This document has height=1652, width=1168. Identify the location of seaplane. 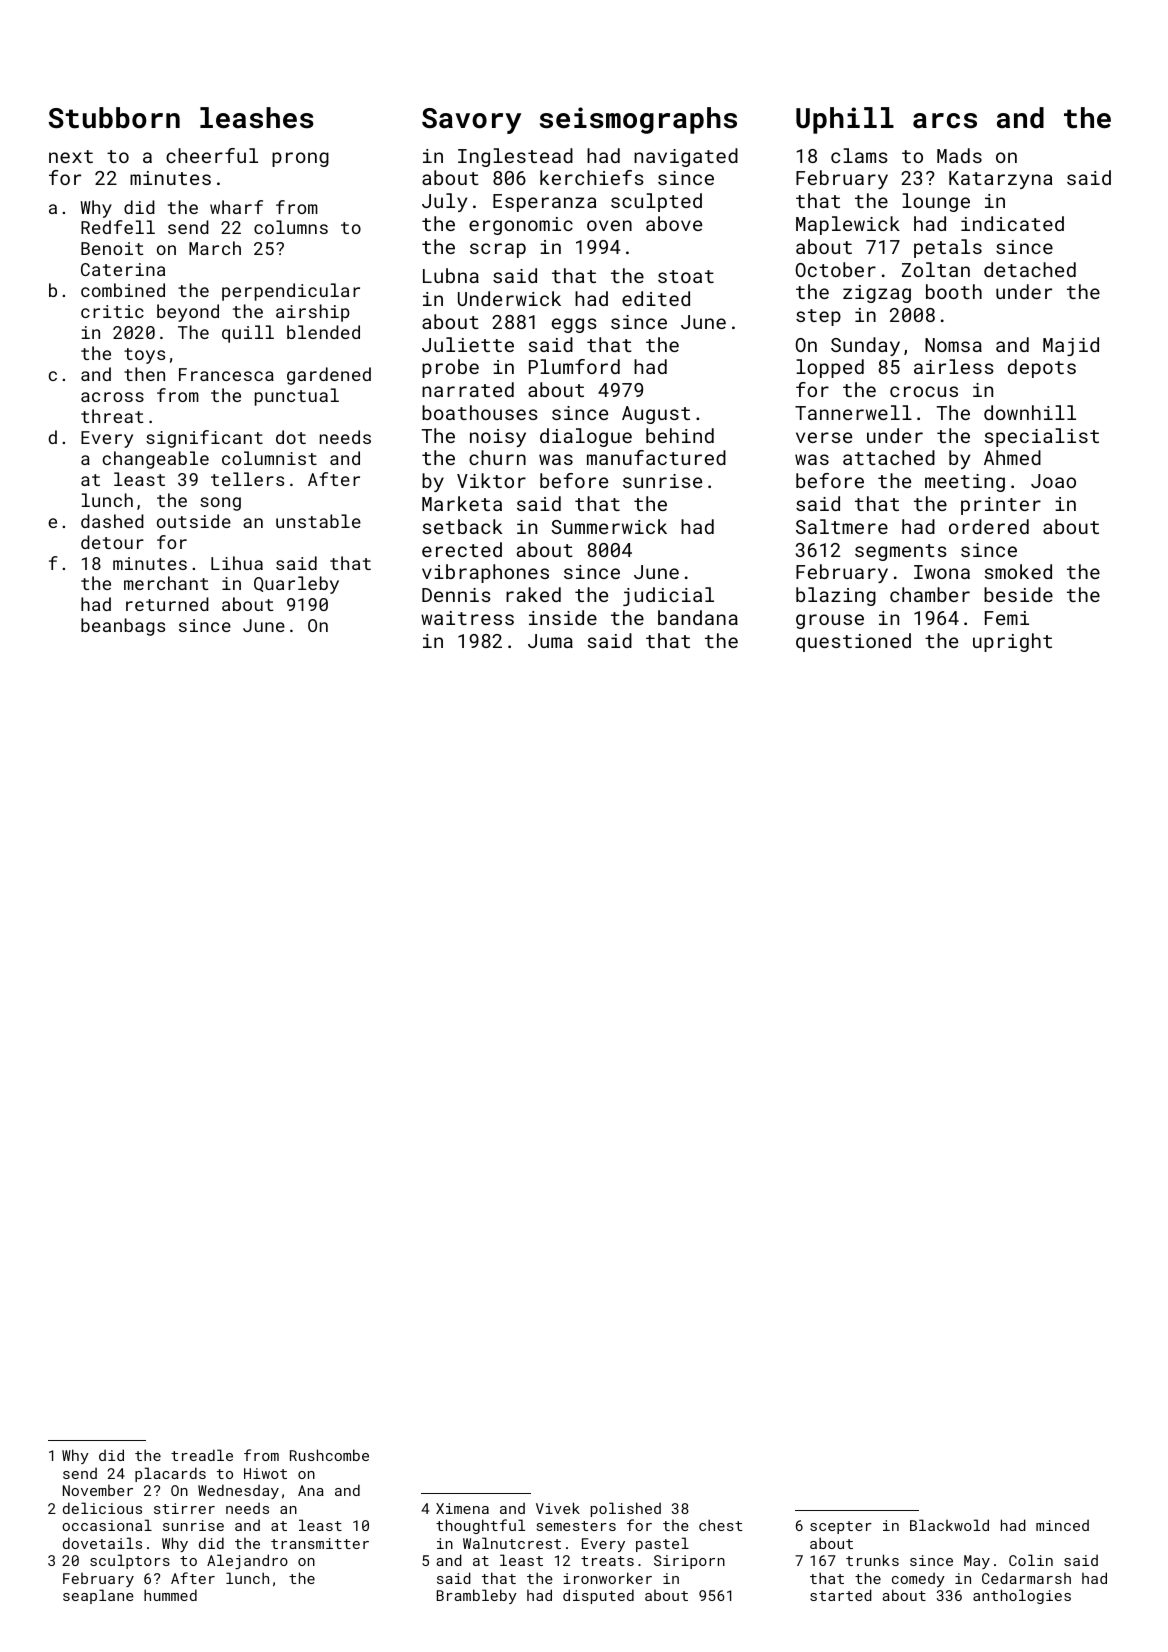
(98, 1596).
